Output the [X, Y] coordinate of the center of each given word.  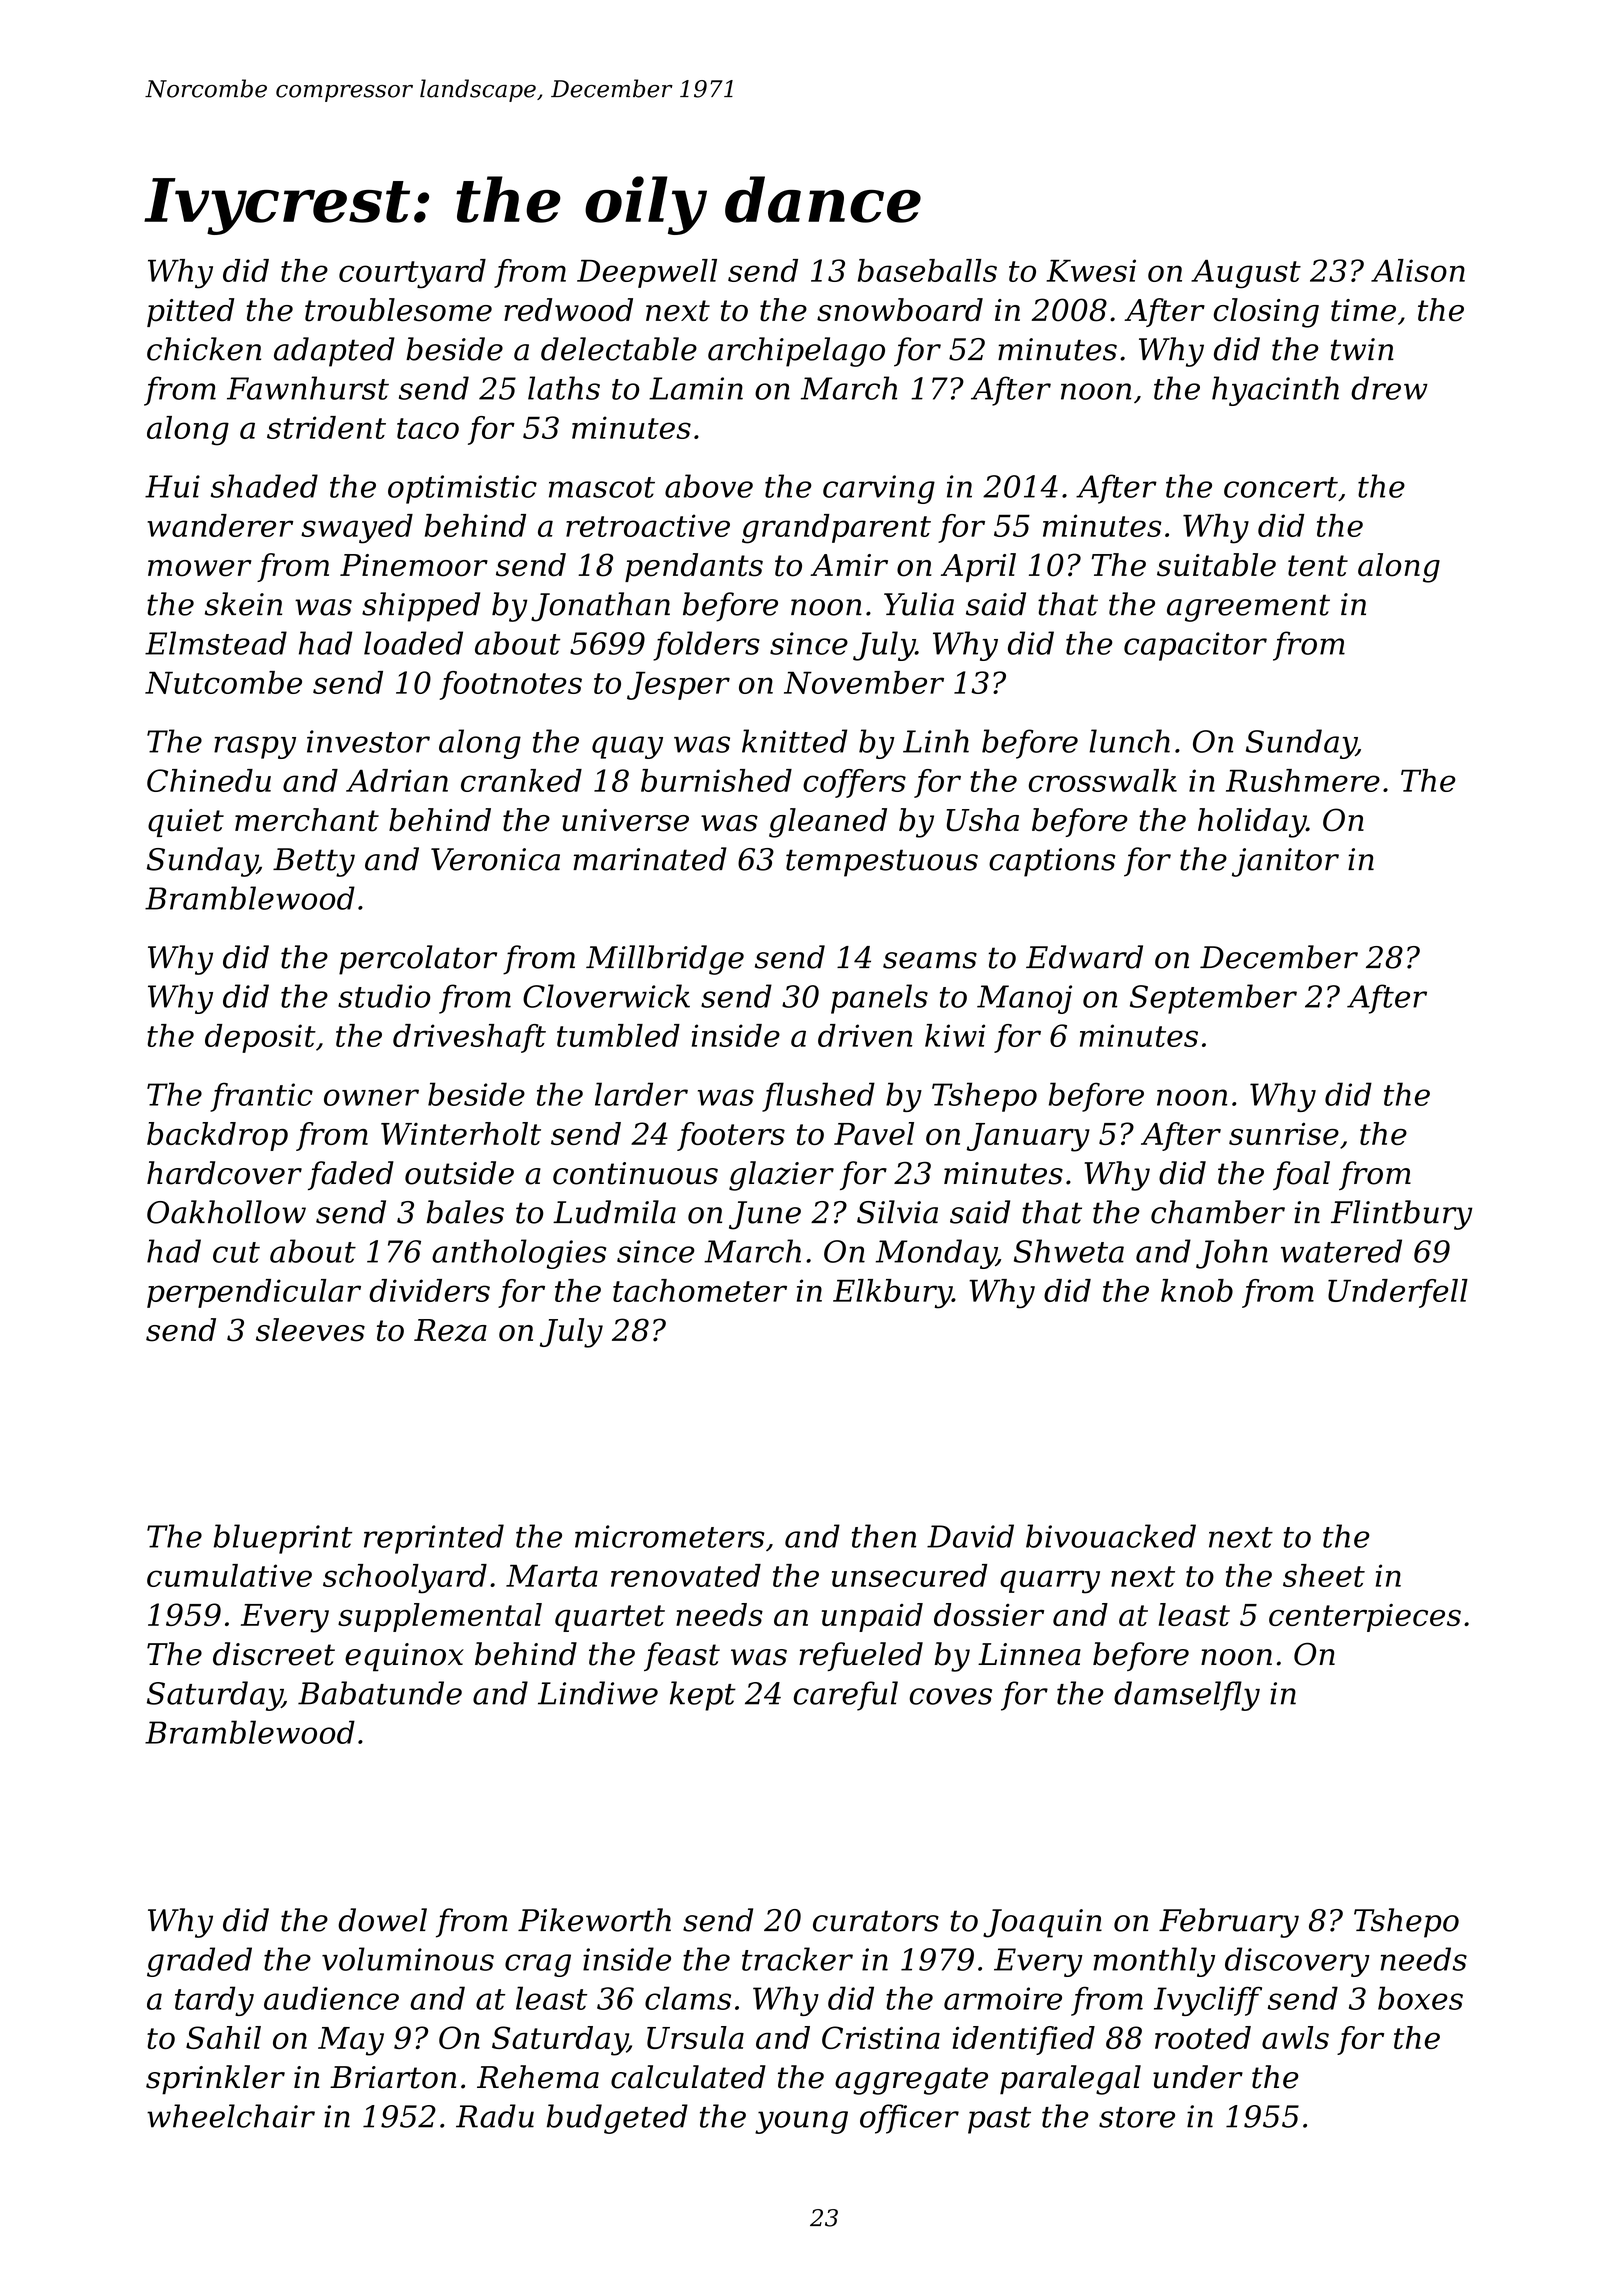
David [970, 1536]
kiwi [955, 1035]
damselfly [1187, 1696]
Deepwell [647, 273]
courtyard [412, 274]
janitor [1285, 862]
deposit [260, 1038]
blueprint [283, 1539]
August [1246, 274]
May [351, 2041]
